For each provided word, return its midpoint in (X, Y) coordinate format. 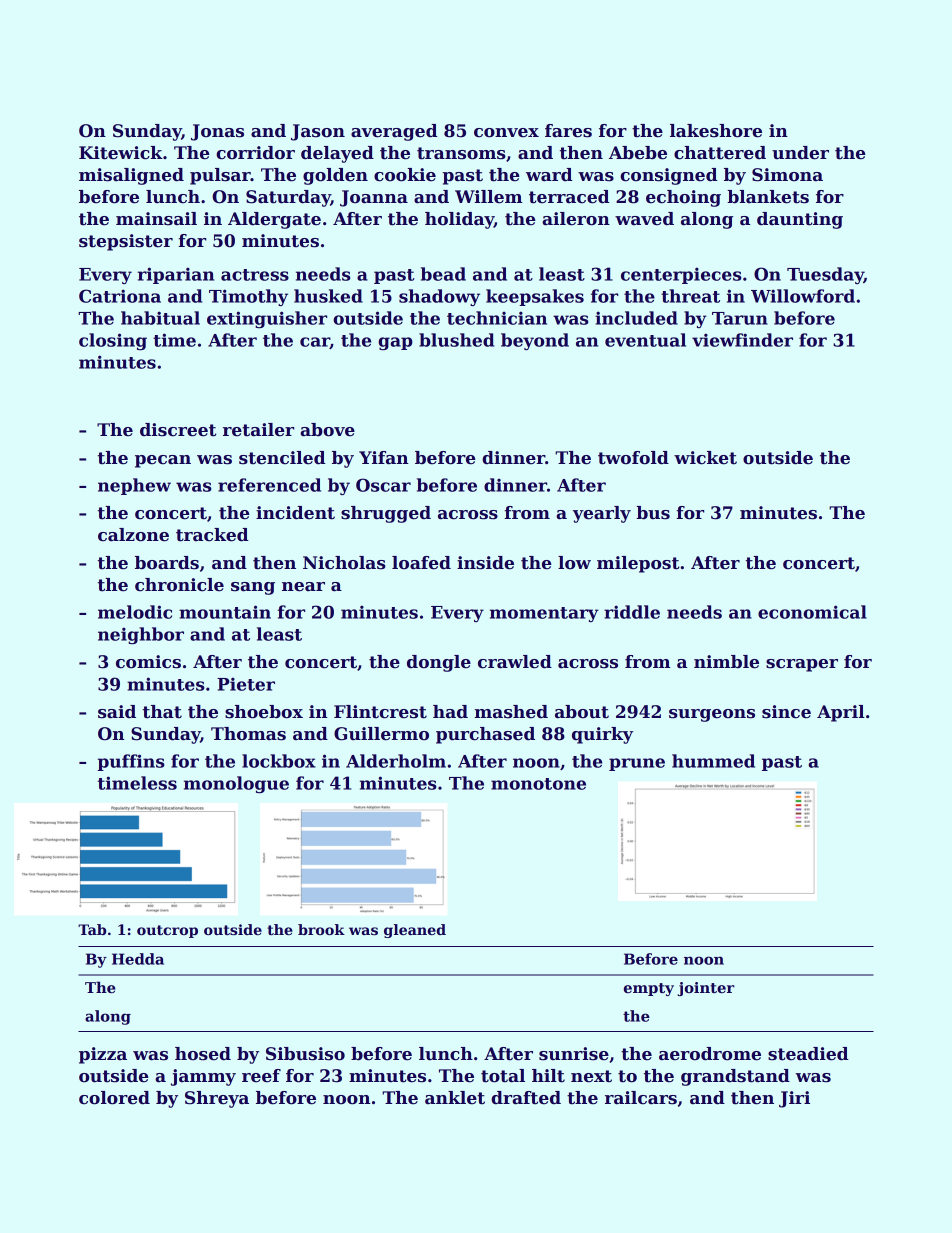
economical (812, 612)
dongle (439, 663)
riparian (175, 275)
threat (690, 296)
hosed (203, 1054)
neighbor (141, 636)
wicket (705, 458)
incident (295, 513)
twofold (633, 458)
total (503, 1076)
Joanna (374, 198)
